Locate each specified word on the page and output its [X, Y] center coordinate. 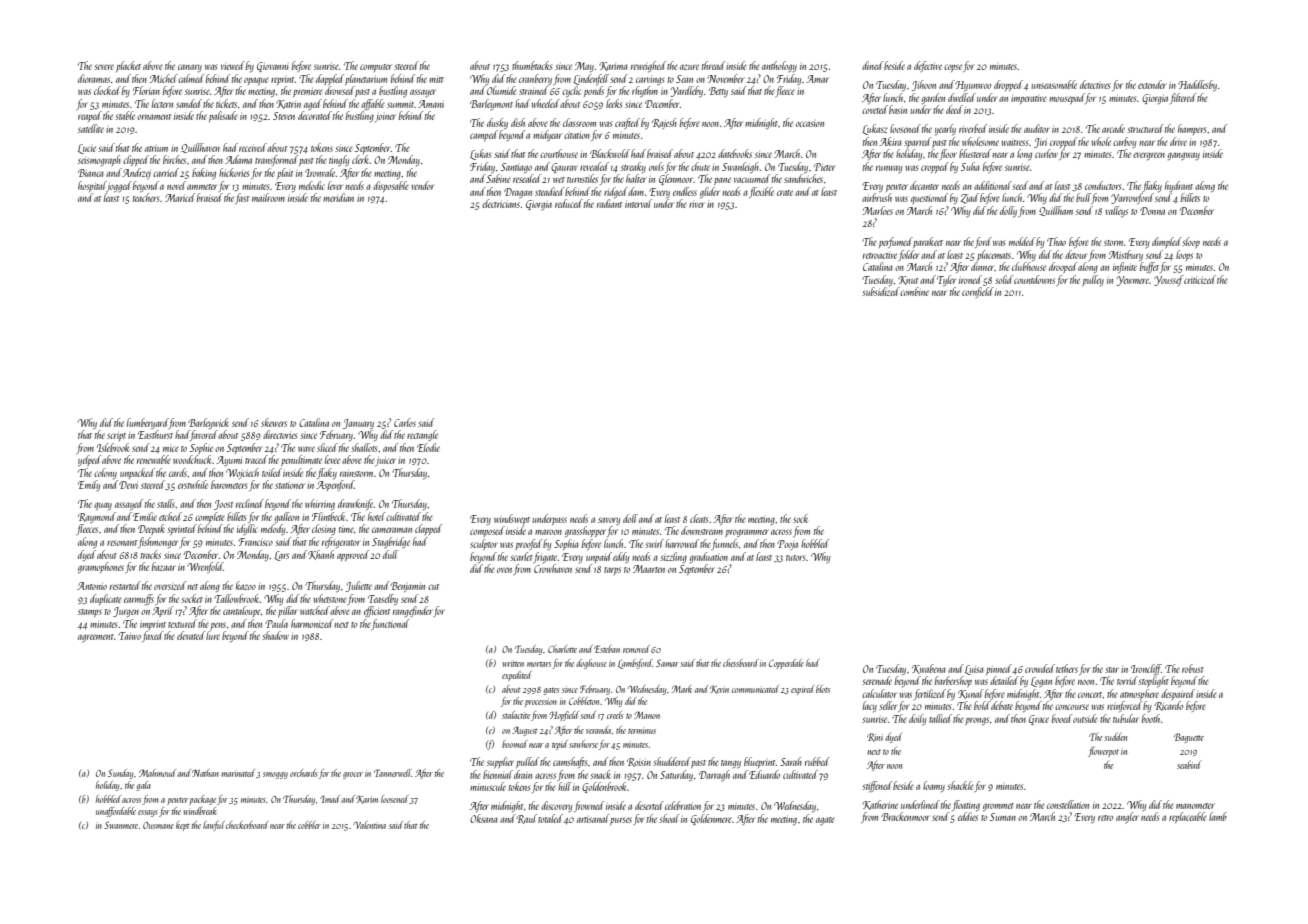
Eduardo [764, 774]
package [202, 800]
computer [376, 68]
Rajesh [664, 123]
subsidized [881, 291]
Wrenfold [205, 567]
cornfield [978, 292]
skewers [274, 422]
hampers [1192, 129]
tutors [795, 558]
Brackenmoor [905, 816]
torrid [1127, 680]
